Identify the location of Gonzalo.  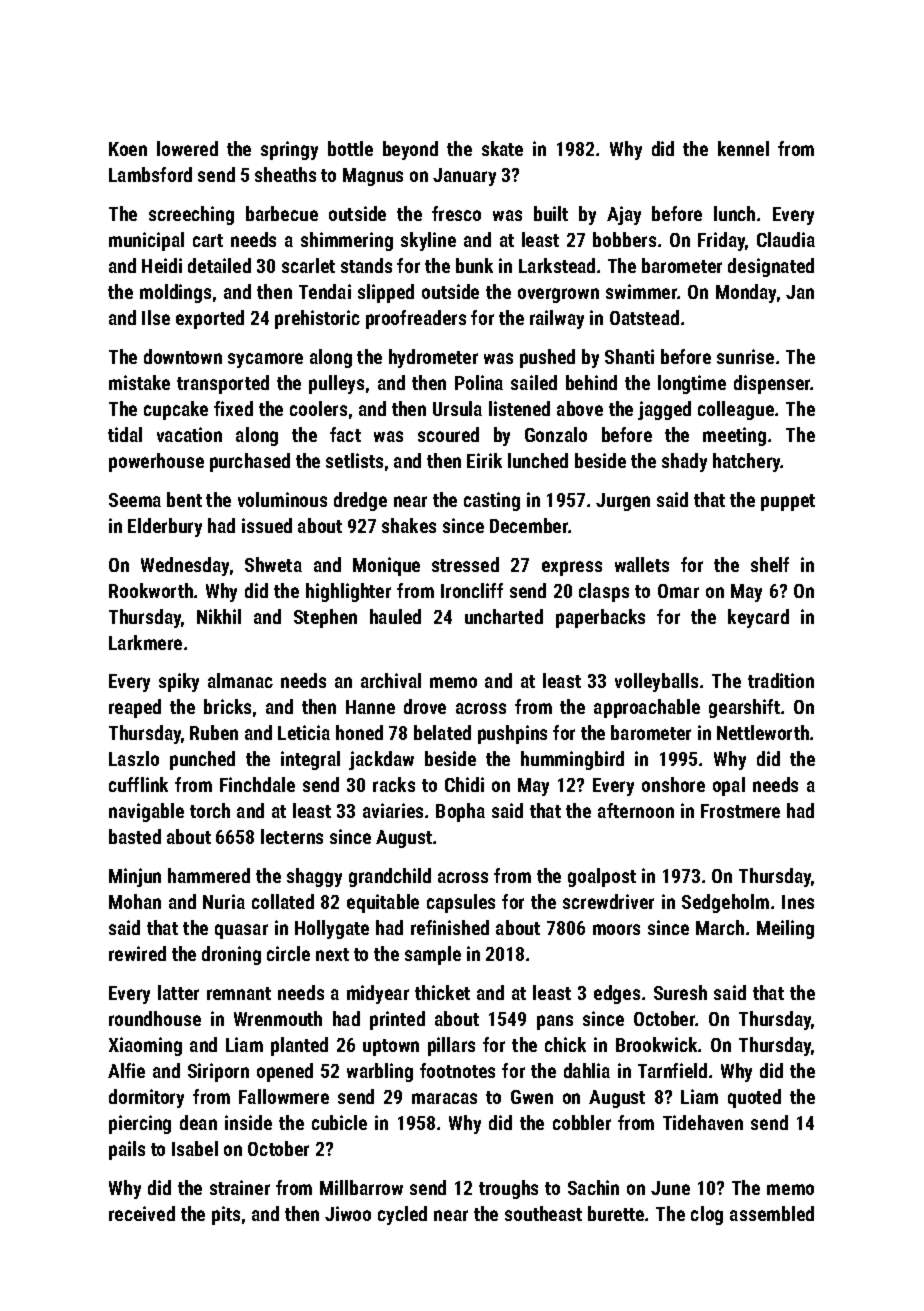
(556, 434).
